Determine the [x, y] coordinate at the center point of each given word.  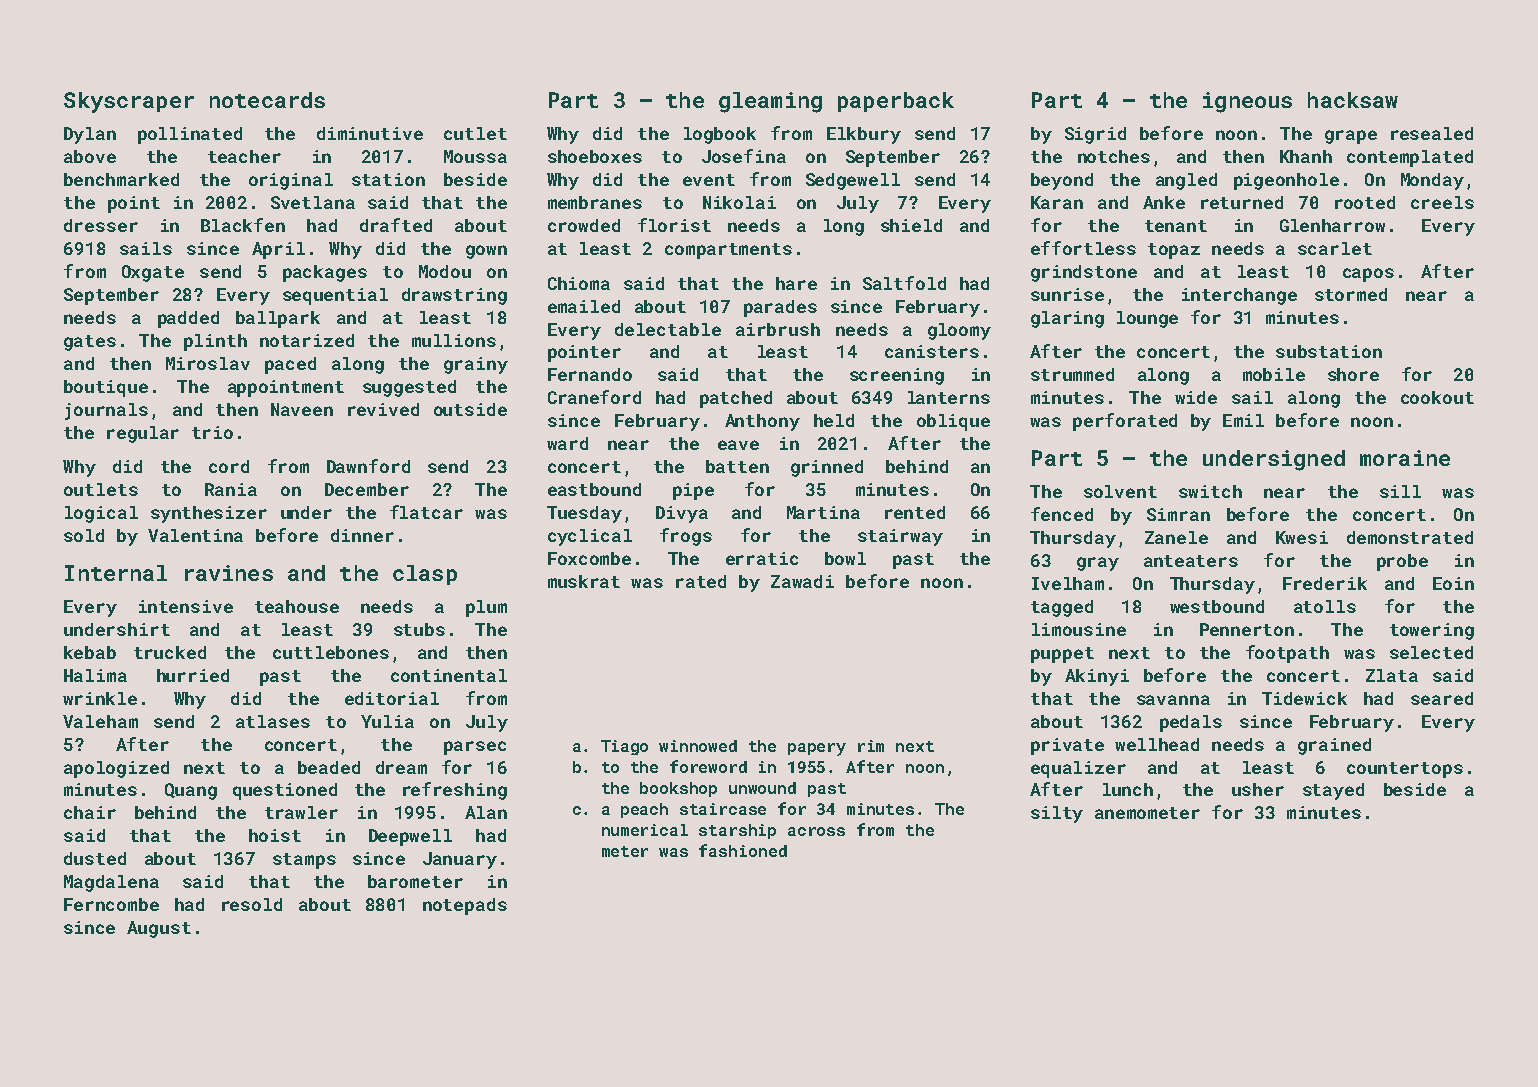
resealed [1432, 133]
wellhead [1157, 744]
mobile [1274, 374]
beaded [329, 767]
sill [1400, 491]
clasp [425, 575]
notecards [267, 100]
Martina [823, 512]
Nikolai [739, 202]
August [159, 929]
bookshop [678, 789]
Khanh [1306, 156]
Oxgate [153, 273]
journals [106, 411]
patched [736, 399]
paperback [896, 102]
